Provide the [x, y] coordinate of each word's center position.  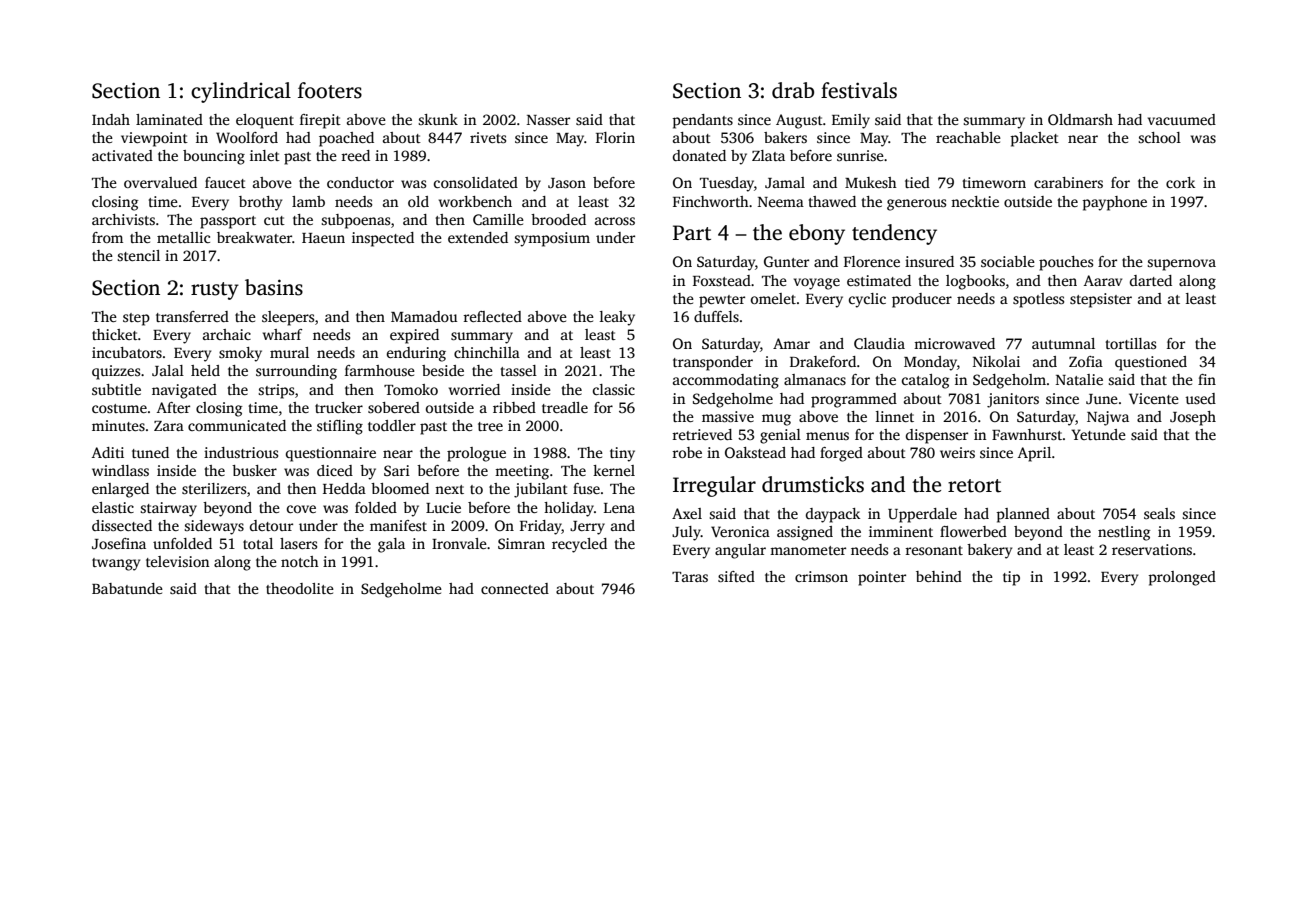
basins [274, 287]
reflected [492, 316]
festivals [859, 90]
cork [1180, 182]
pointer [882, 578]
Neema [781, 202]
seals [1159, 513]
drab [793, 90]
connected [515, 588]
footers [330, 90]
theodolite [300, 588]
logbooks [975, 282]
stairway [168, 509]
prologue [476, 454]
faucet [225, 182]
